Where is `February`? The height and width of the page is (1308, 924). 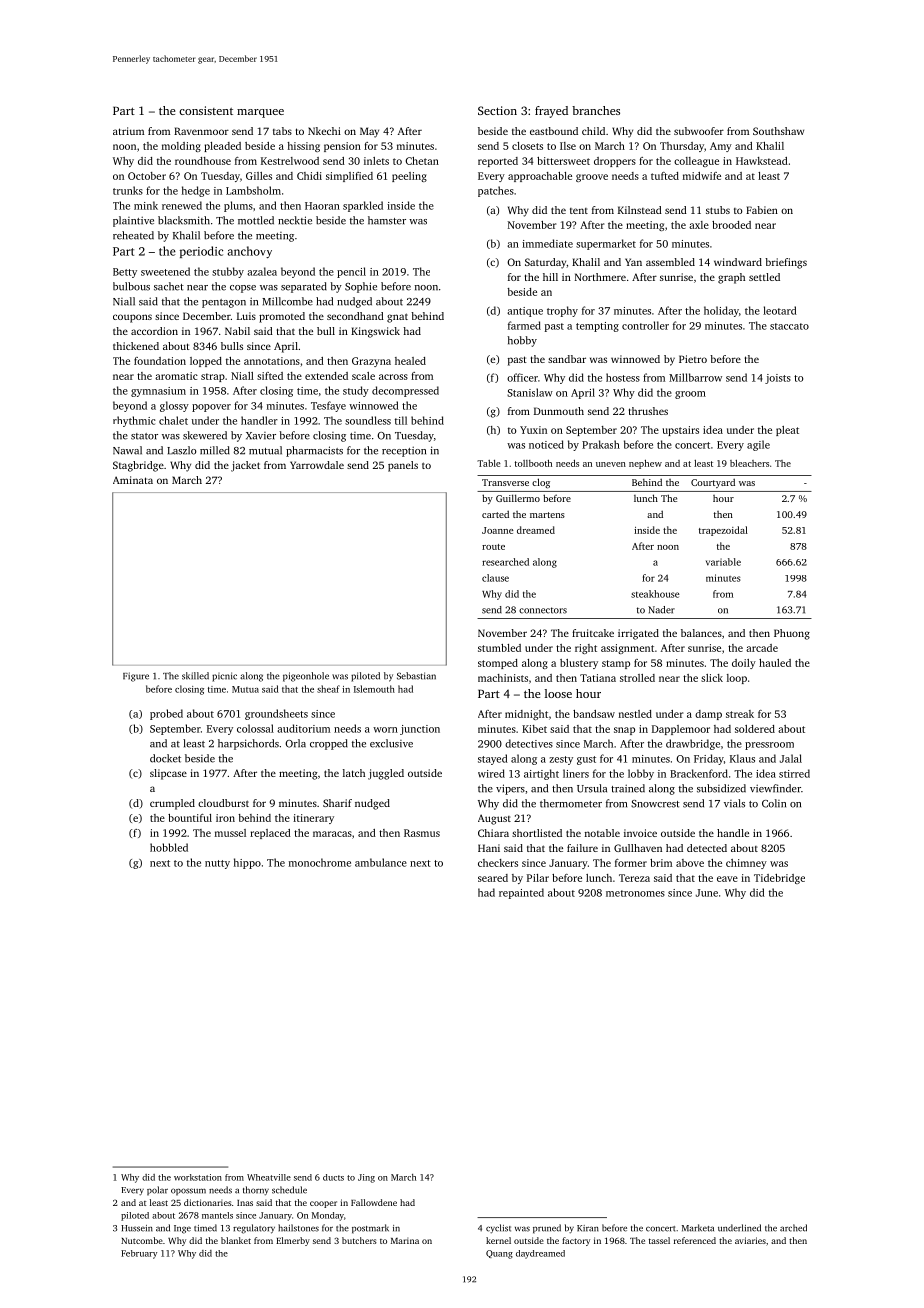 February is located at coordinates (139, 1254).
